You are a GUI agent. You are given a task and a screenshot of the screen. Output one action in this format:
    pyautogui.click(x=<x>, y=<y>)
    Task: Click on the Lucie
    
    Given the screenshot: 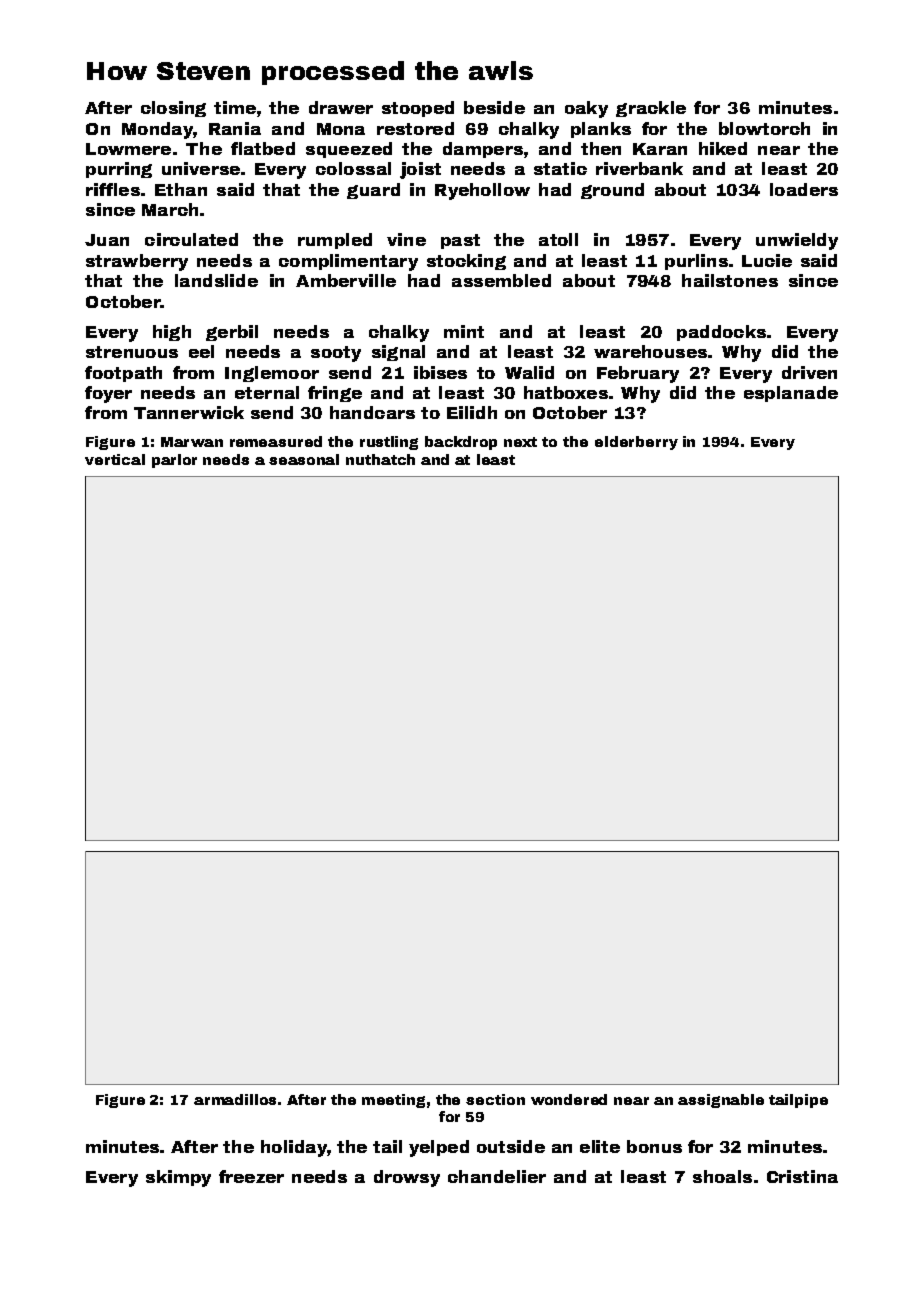 What is the action you would take?
    pyautogui.click(x=767, y=260)
